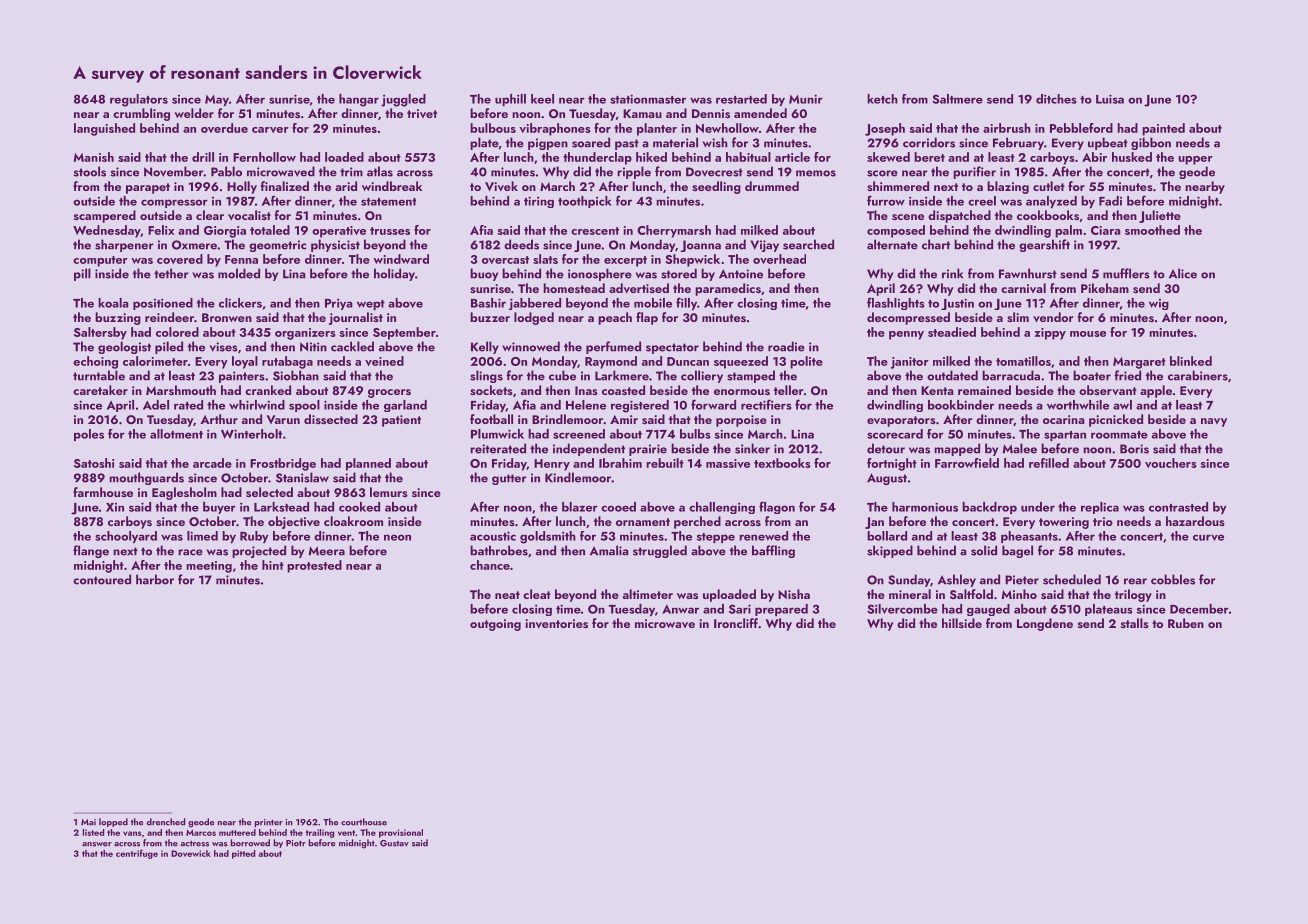  What do you see at coordinates (401, 833) in the screenshot?
I see `provisional` at bounding box center [401, 833].
